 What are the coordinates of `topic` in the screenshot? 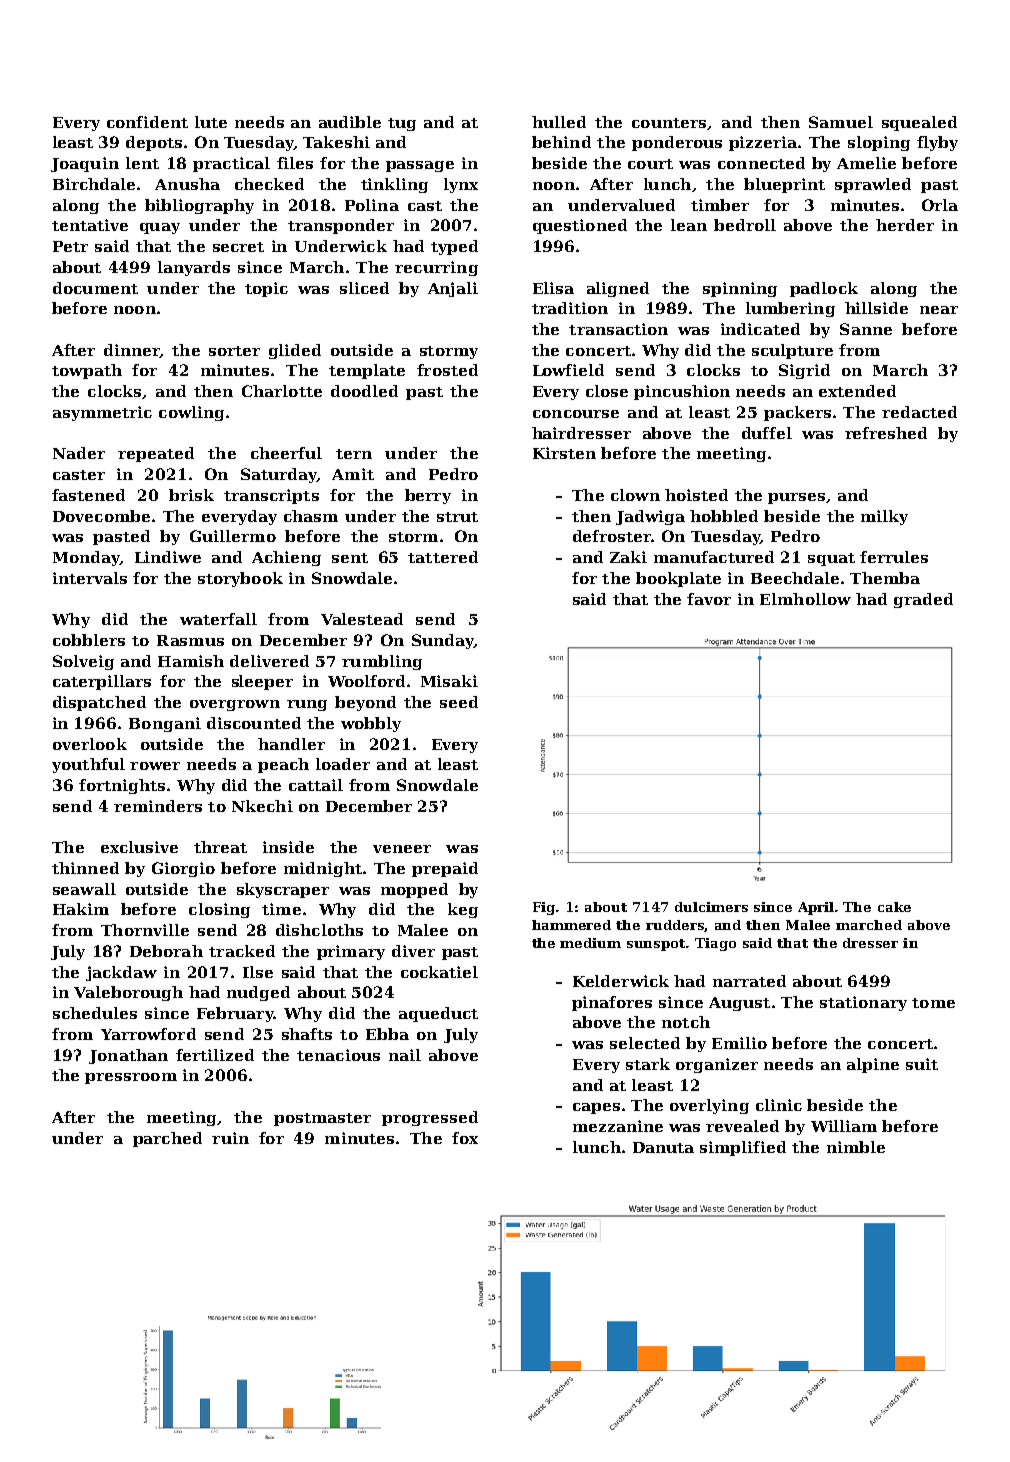 It's located at (266, 289).
